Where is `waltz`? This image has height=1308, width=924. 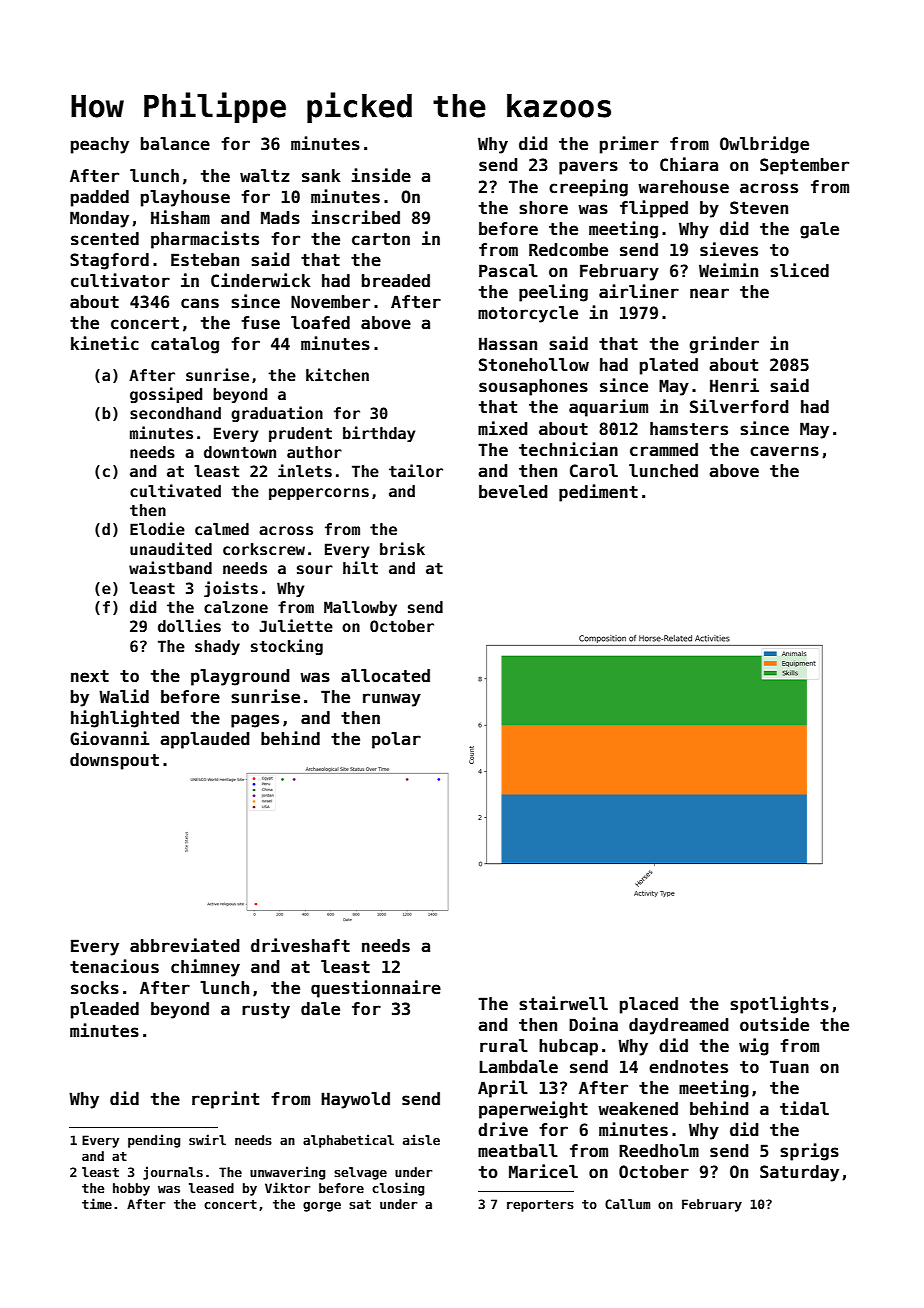 waltz is located at coordinates (264, 176).
